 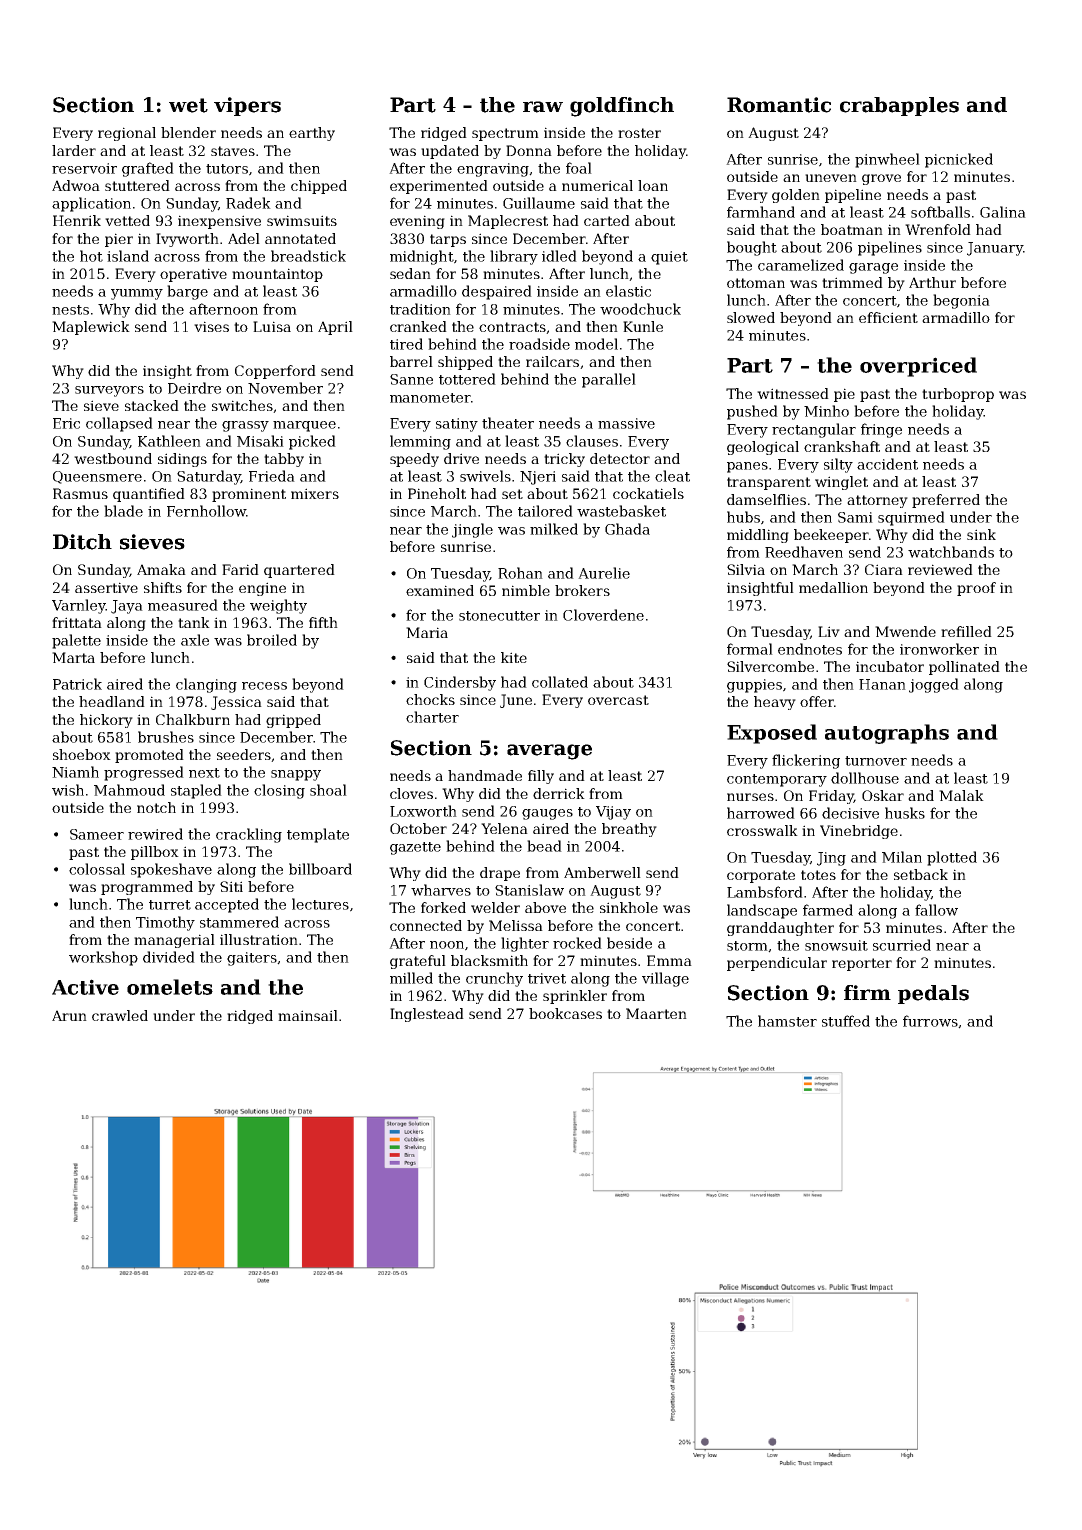 What do you see at coordinates (69, 1015) in the screenshot?
I see `Arun` at bounding box center [69, 1015].
